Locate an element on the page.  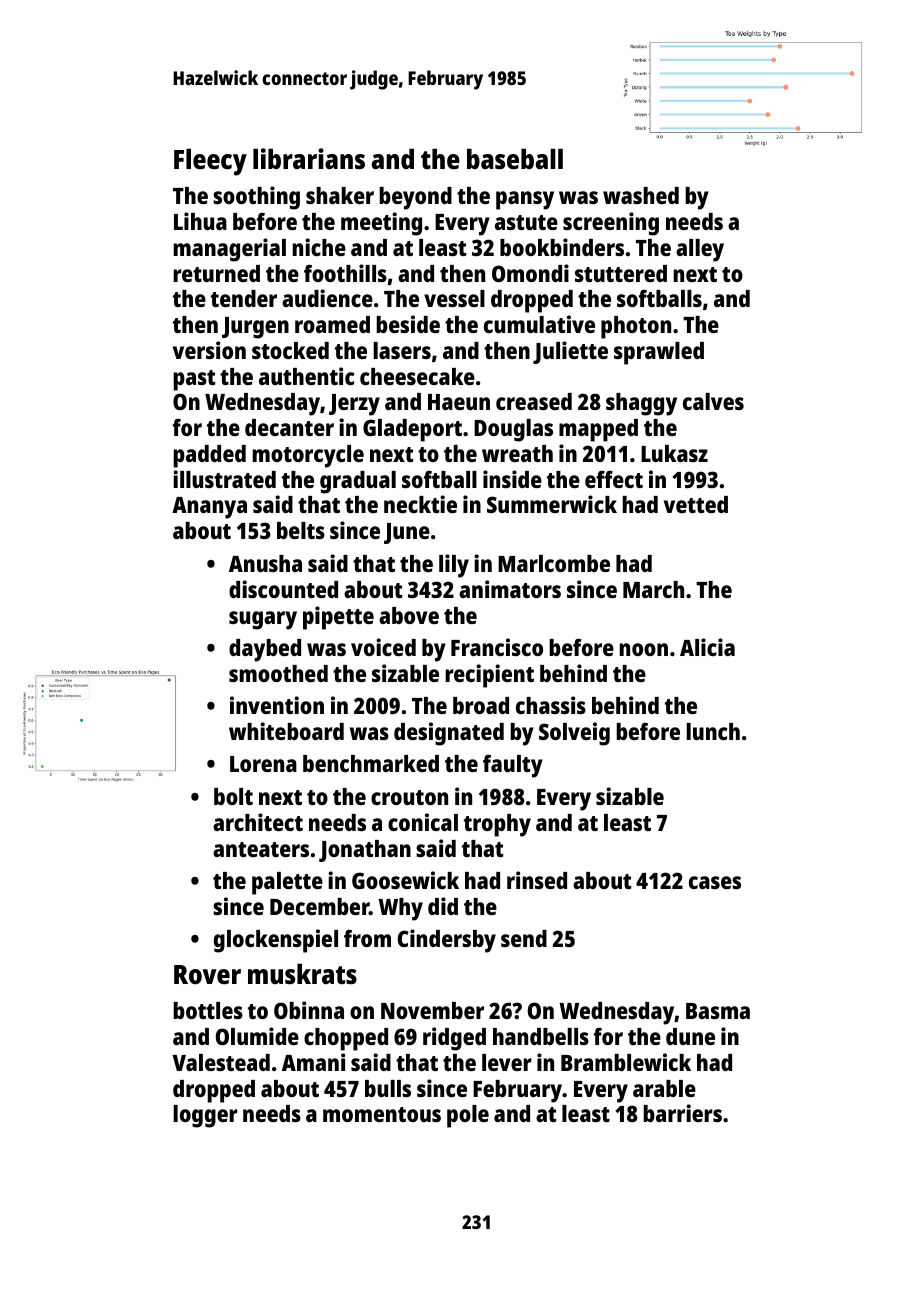
invention is located at coordinates (277, 705).
